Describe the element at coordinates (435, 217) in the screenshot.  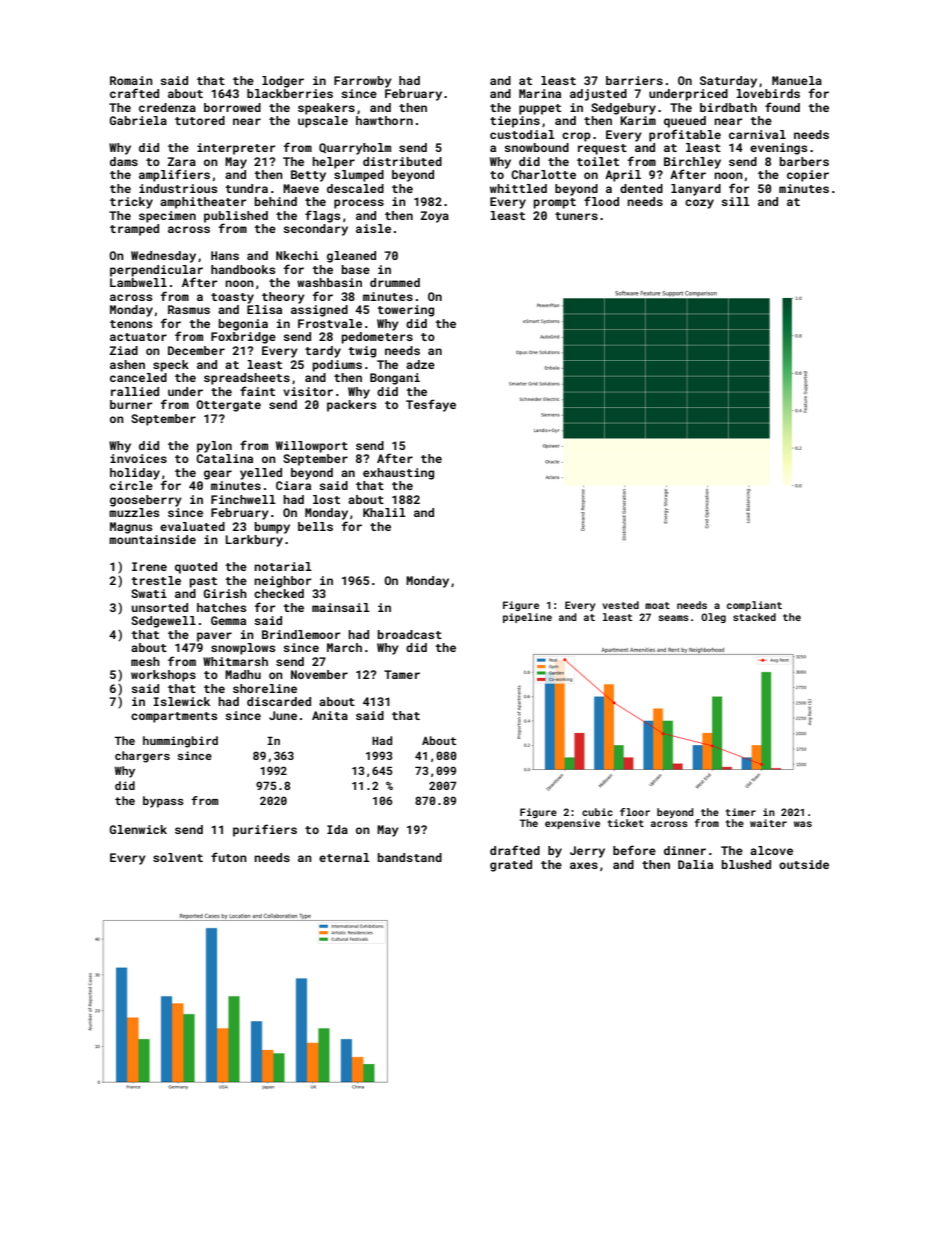
I see `Zoya` at that location.
